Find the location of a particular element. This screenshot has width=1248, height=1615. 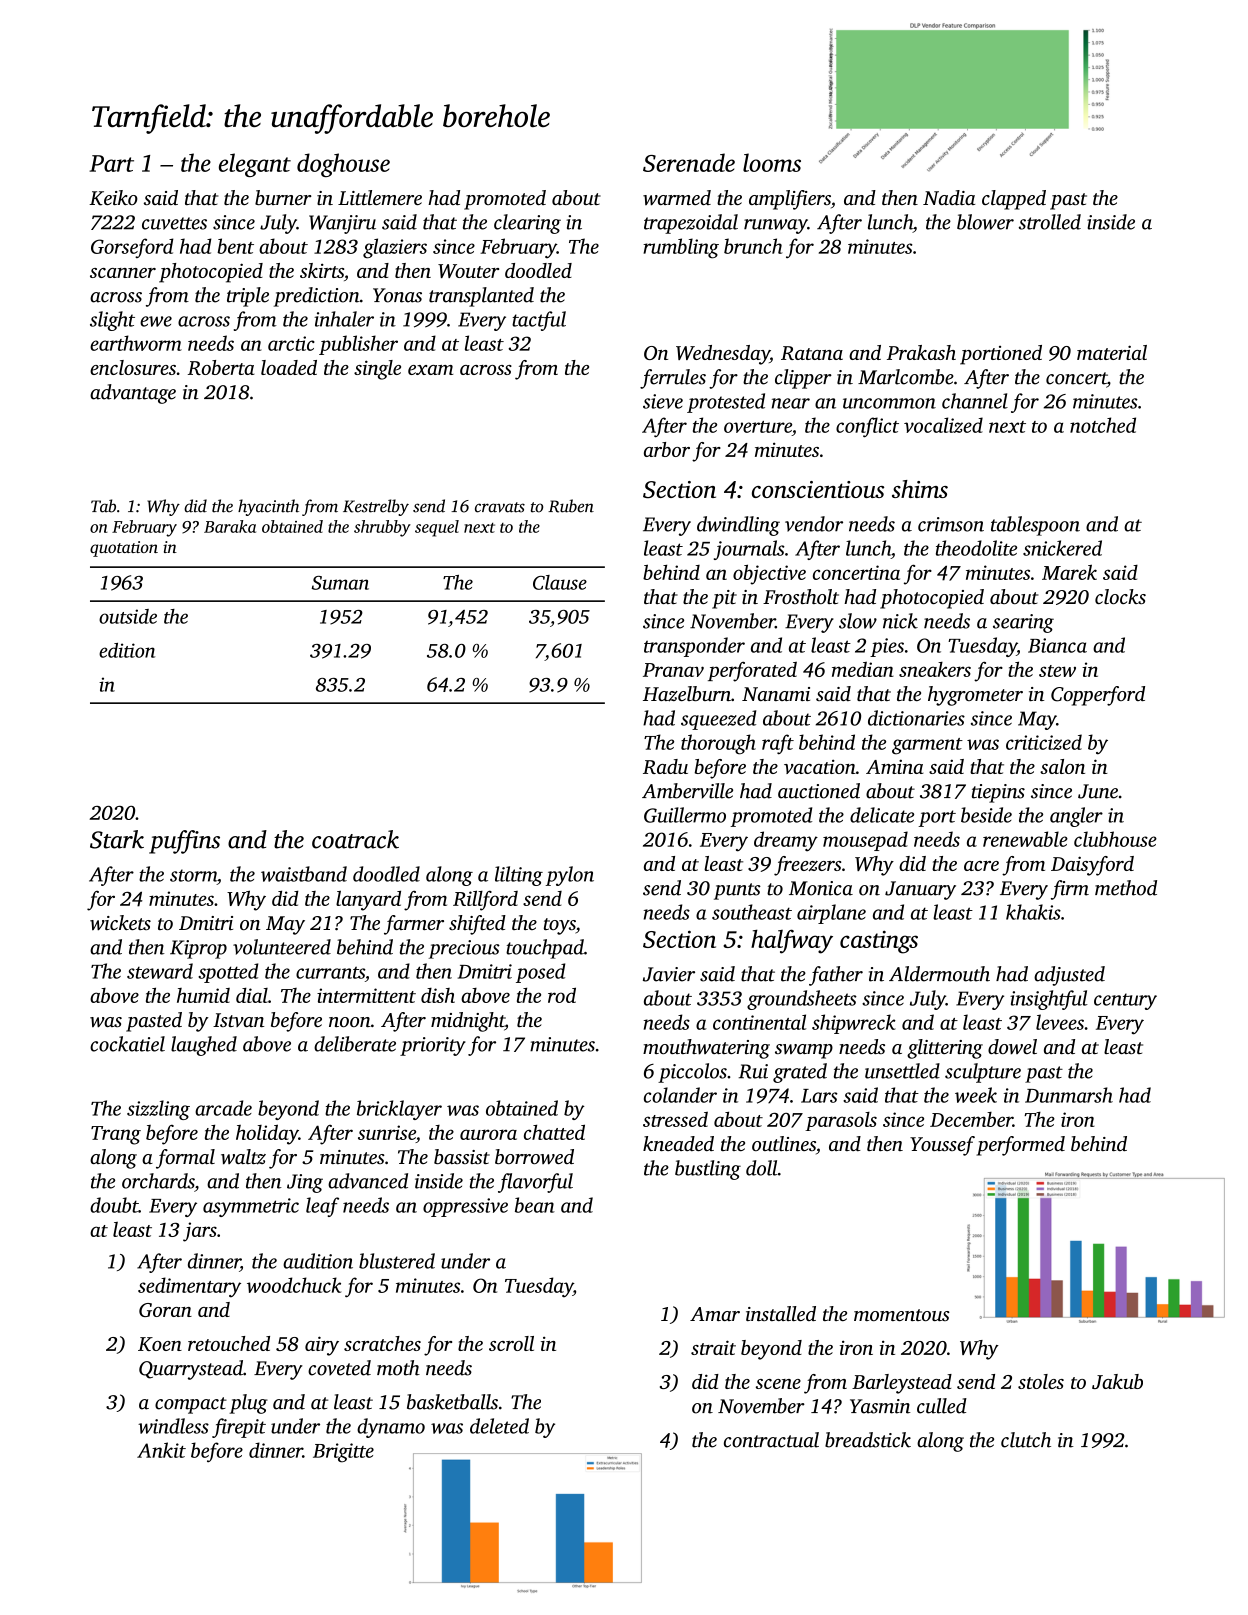

insightful is located at coordinates (1049, 1000).
